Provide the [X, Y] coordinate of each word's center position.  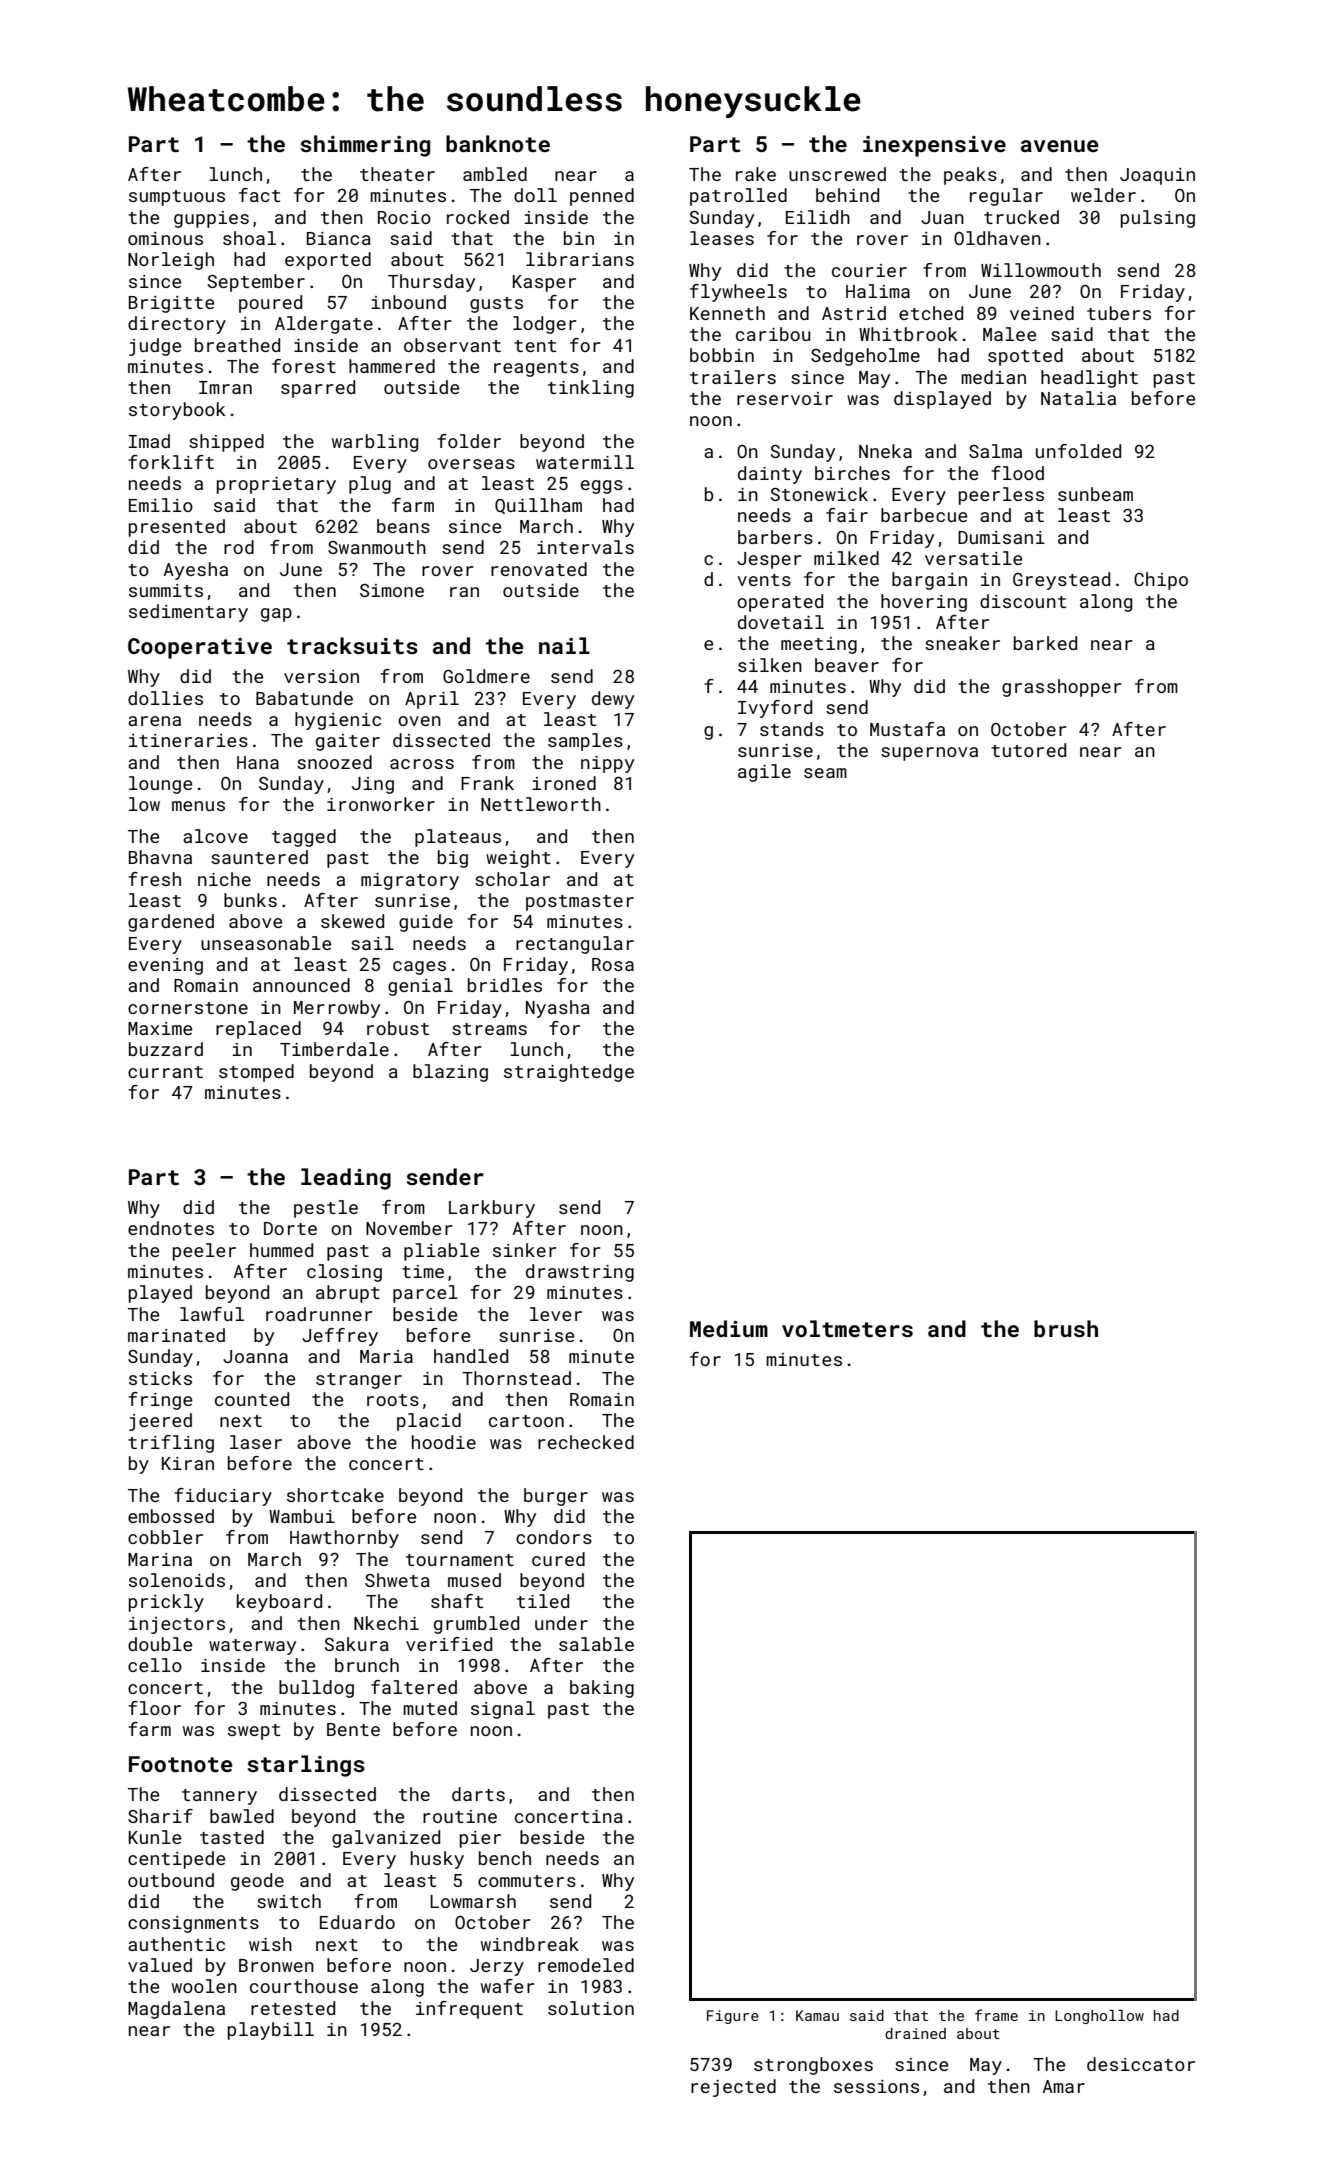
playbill [271, 2031]
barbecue [924, 515]
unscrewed [837, 174]
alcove [215, 836]
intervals [585, 547]
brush [1066, 1328]
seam [825, 773]
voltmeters [847, 1328]
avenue [1060, 146]
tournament [460, 1560]
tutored [1028, 750]
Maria [386, 1356]
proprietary [276, 485]
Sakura [357, 1644]
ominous [165, 238]
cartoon [526, 1421]
